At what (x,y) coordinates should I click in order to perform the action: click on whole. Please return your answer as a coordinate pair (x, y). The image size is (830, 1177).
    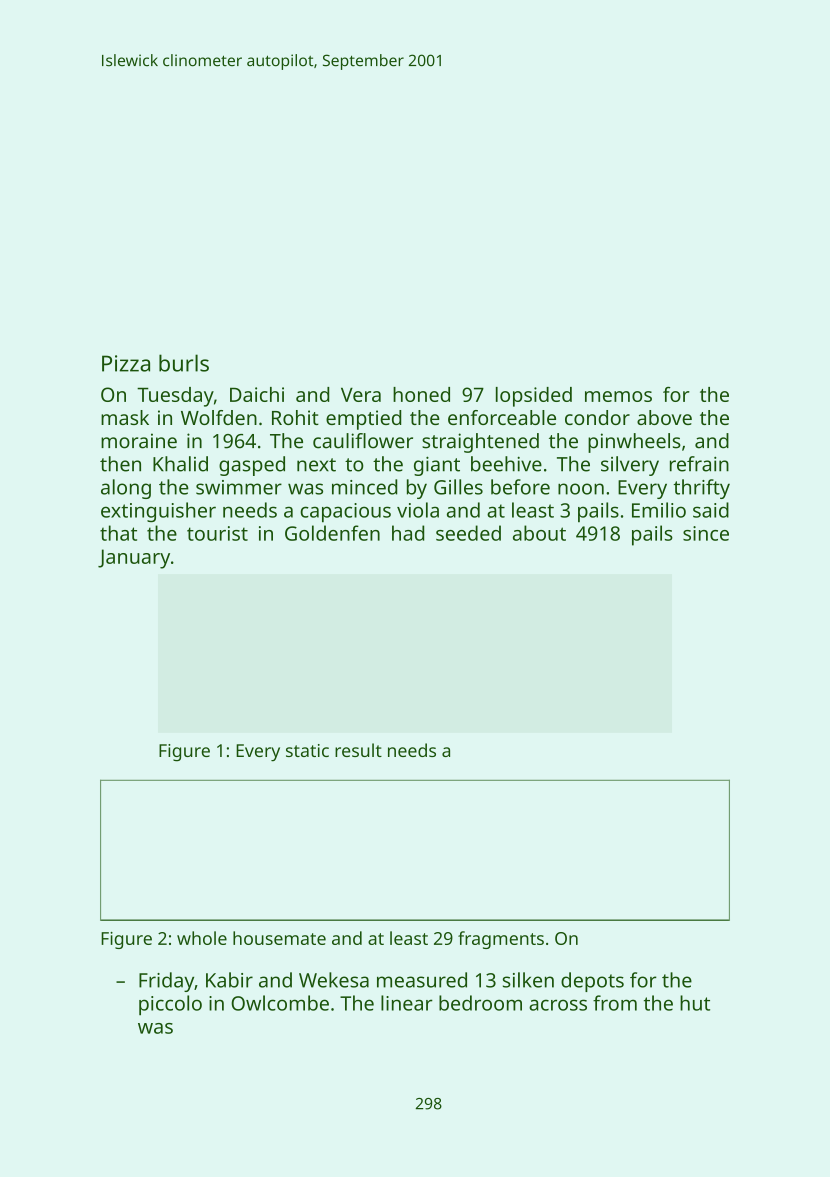
    Looking at the image, I should click on (202, 938).
